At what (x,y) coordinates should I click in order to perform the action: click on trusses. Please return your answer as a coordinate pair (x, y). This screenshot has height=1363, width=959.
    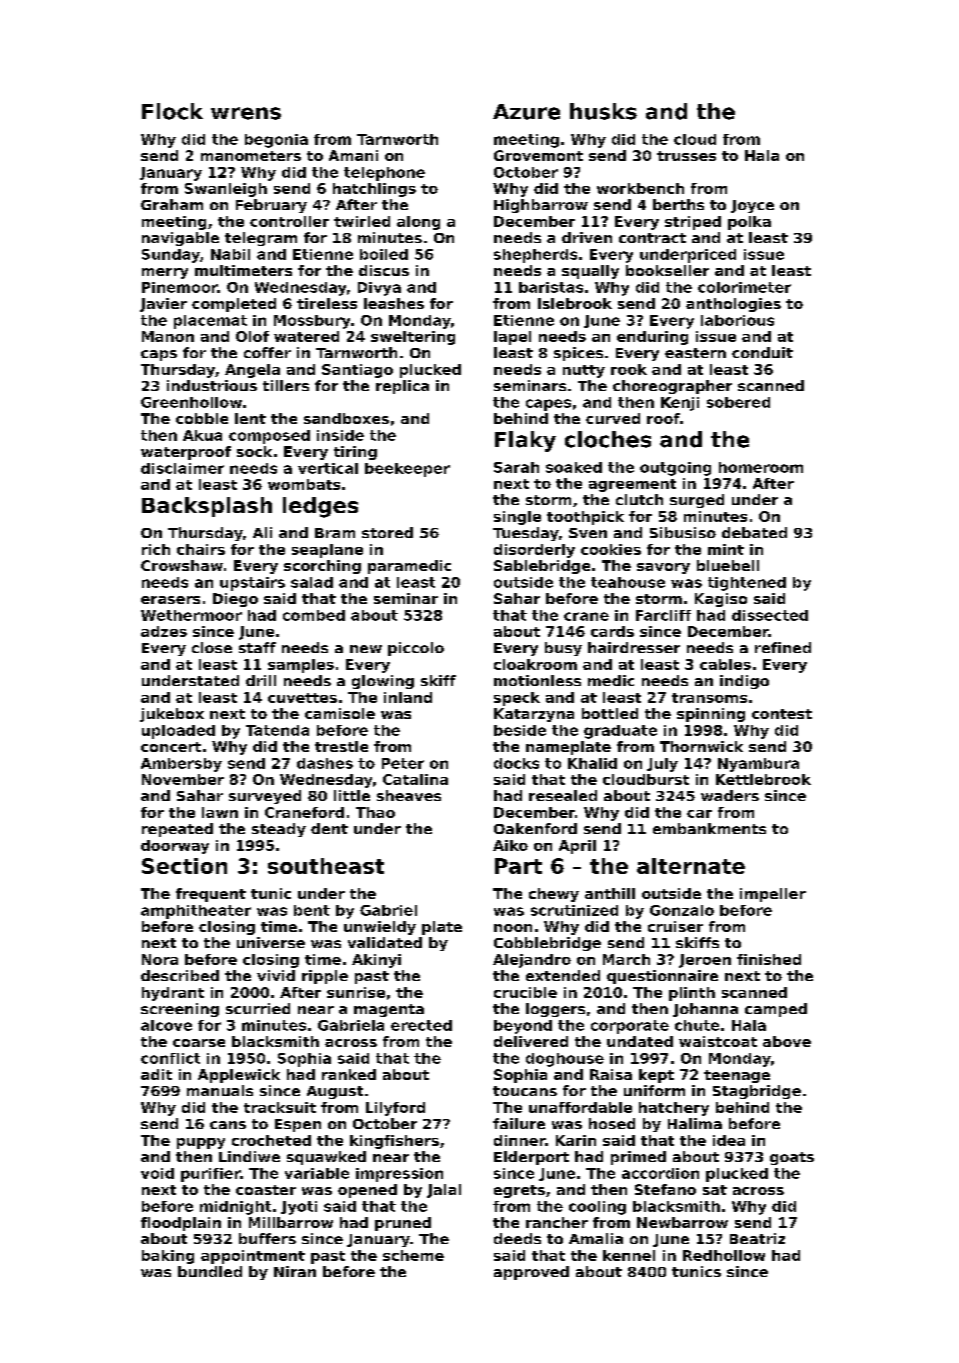
    Looking at the image, I should click on (686, 156).
